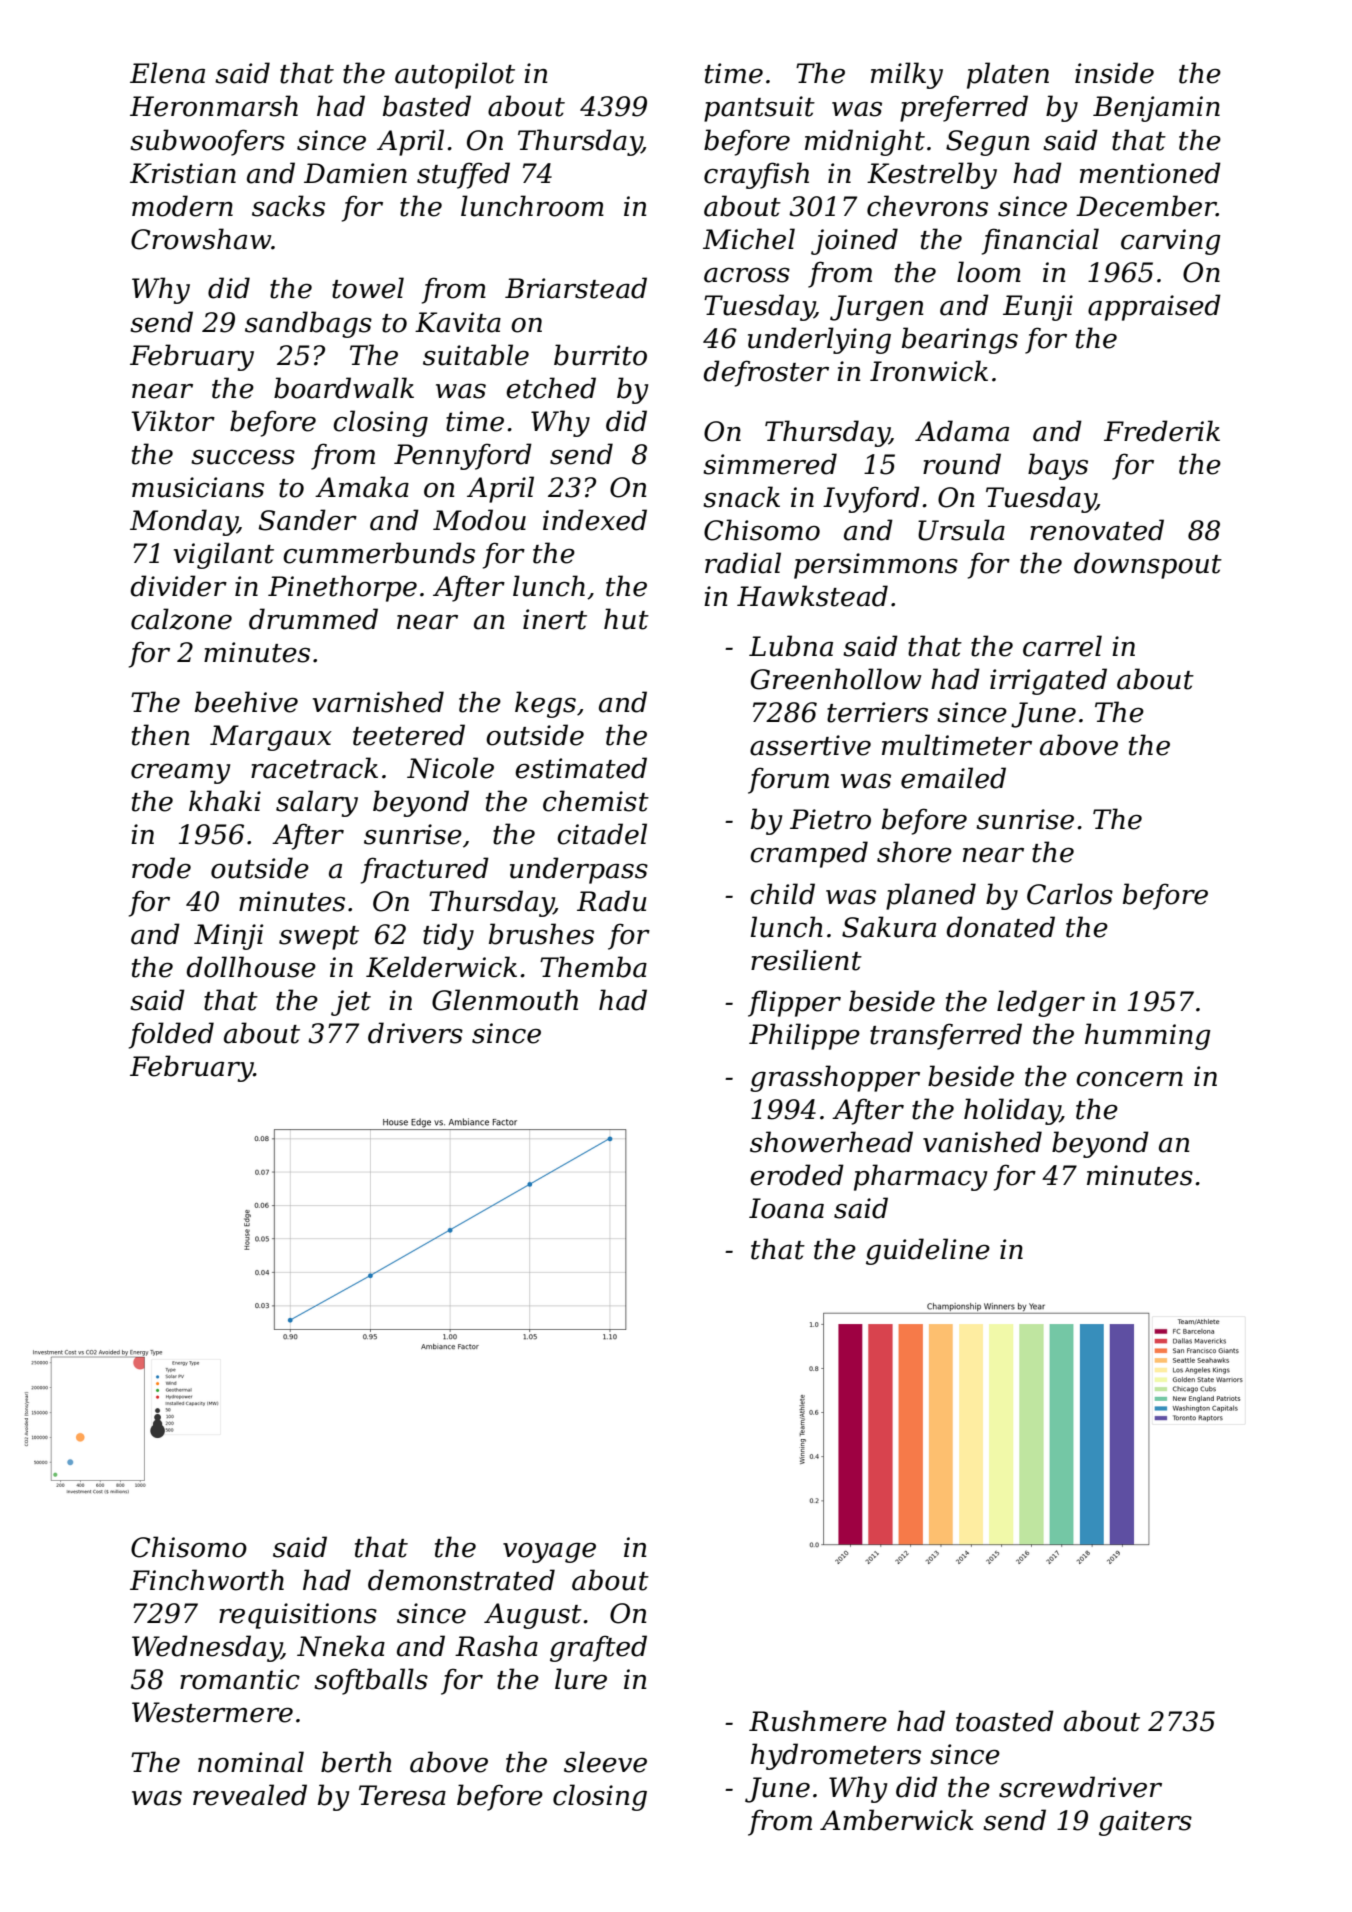 The width and height of the screenshot is (1352, 1912). What do you see at coordinates (1129, 1079) in the screenshot?
I see `concern` at bounding box center [1129, 1079].
